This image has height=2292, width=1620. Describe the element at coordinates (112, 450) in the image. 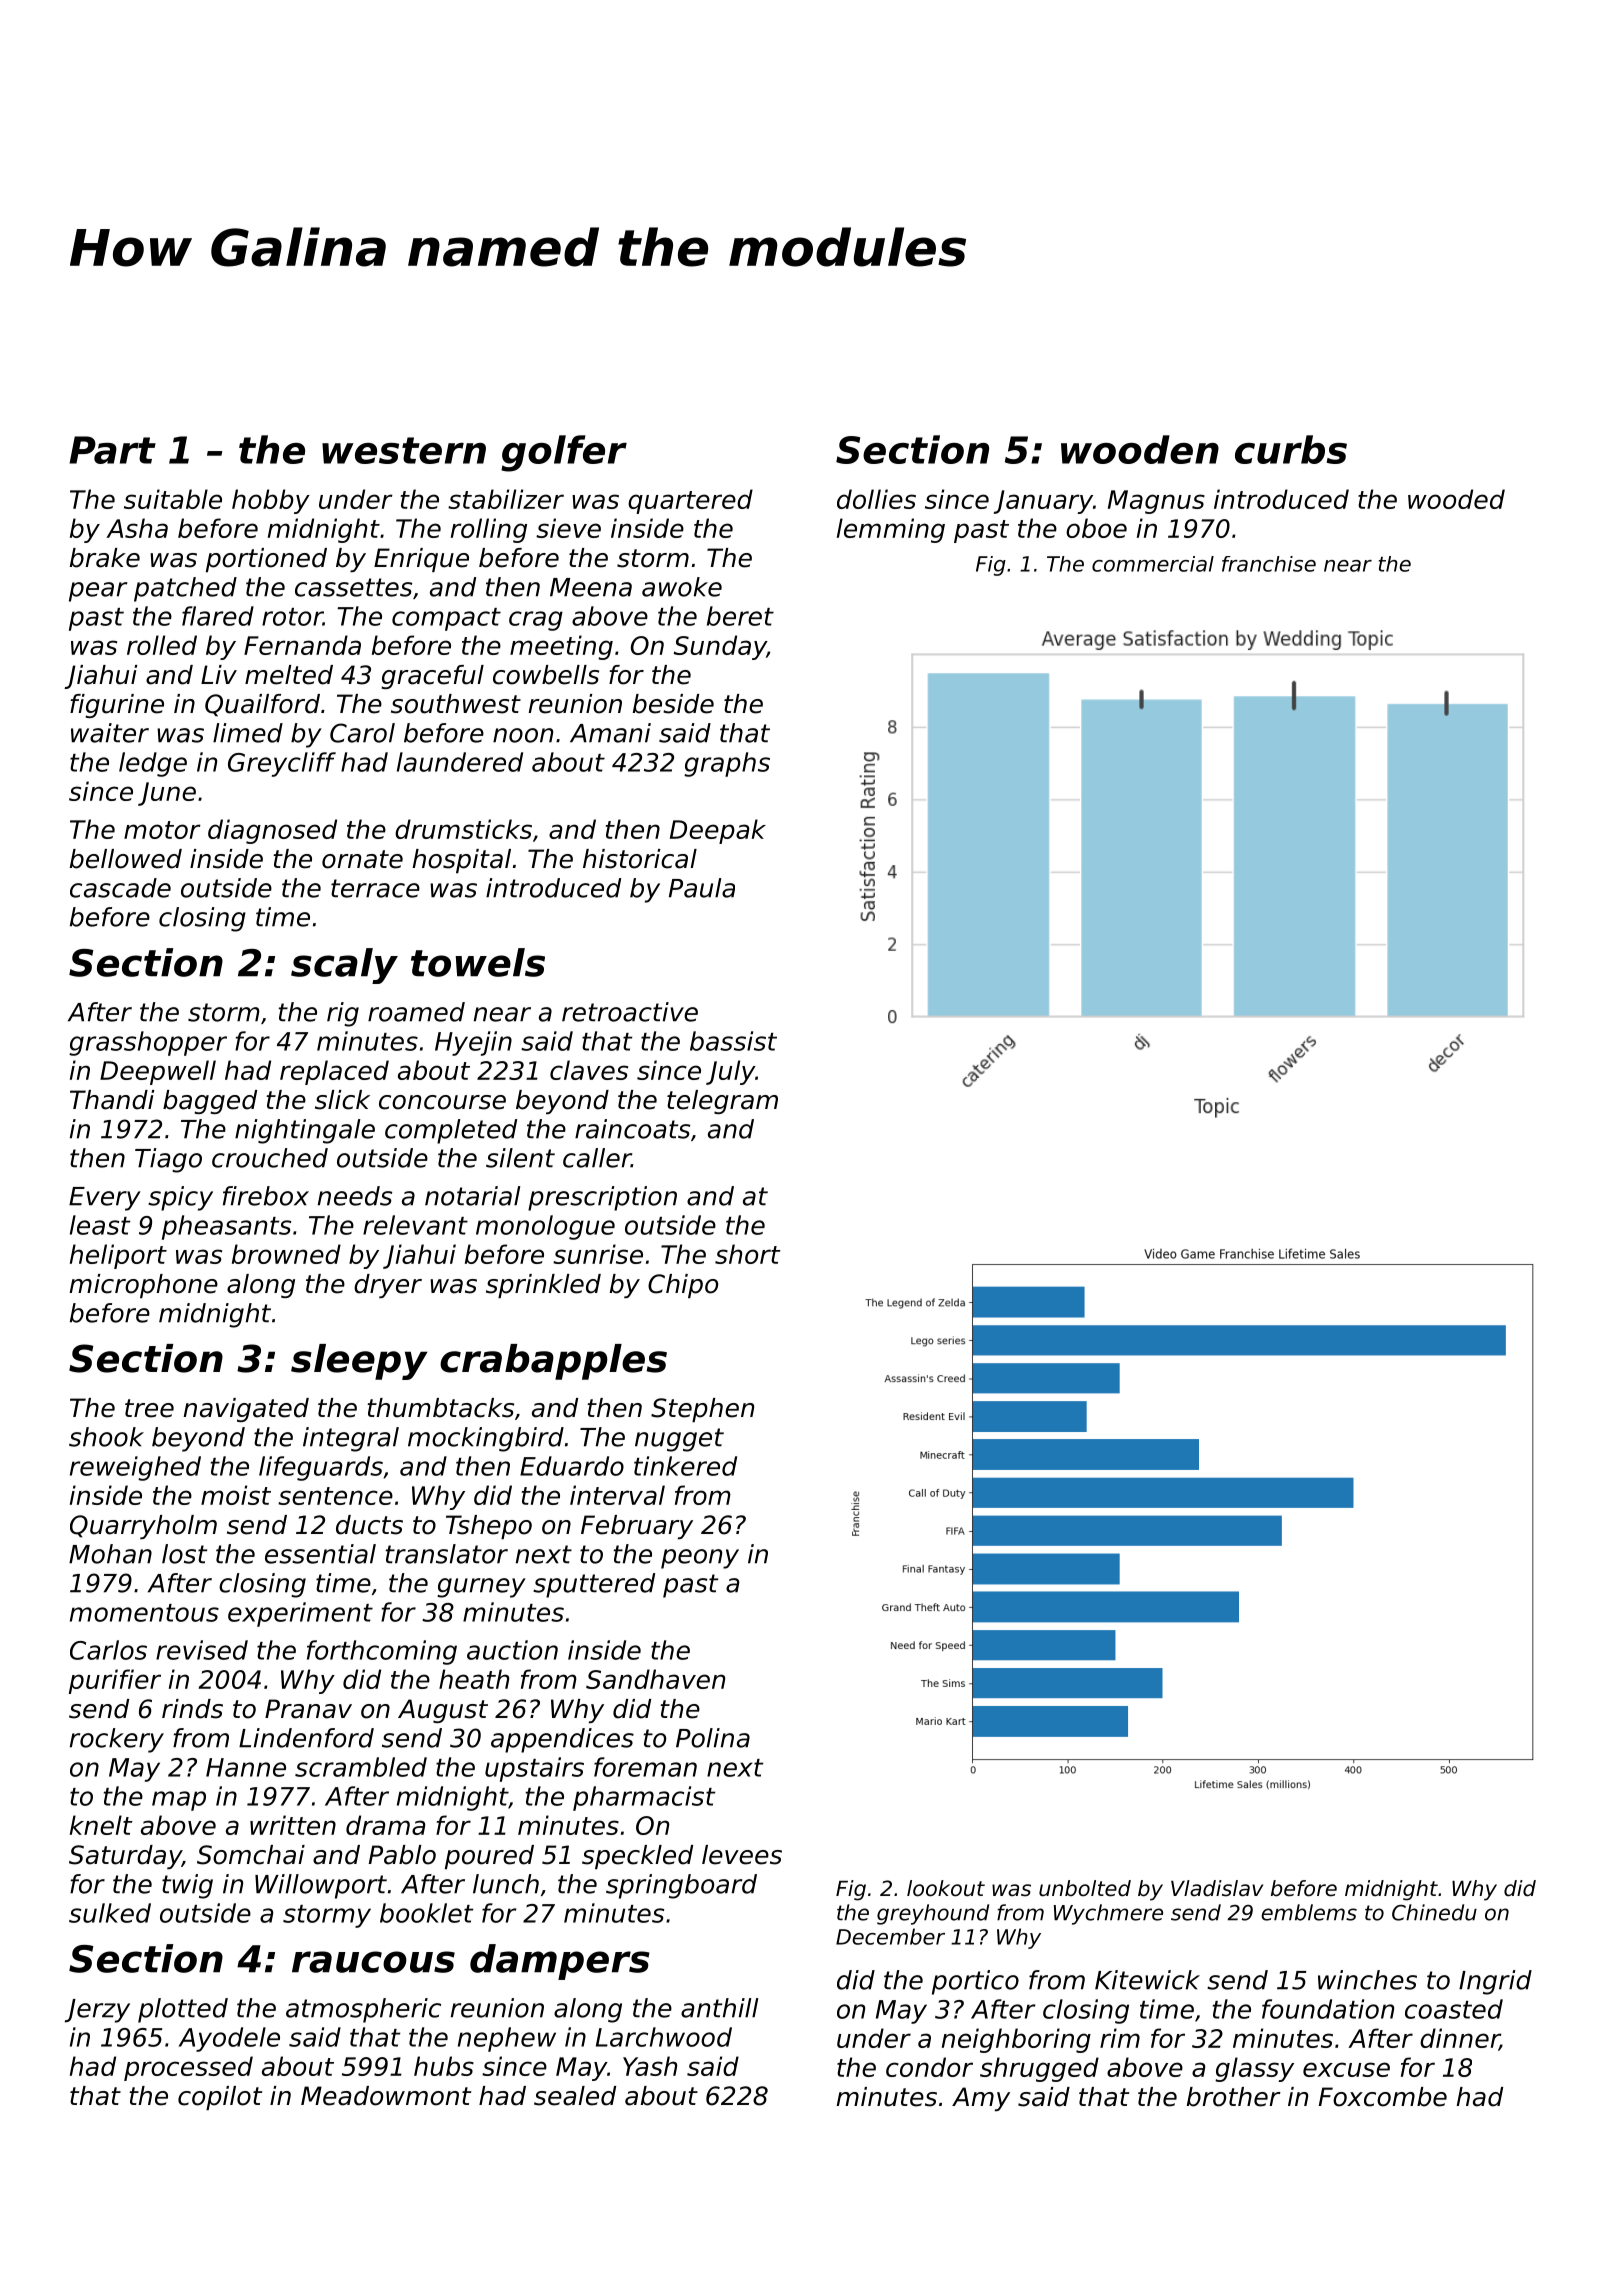

I see `Part` at that location.
